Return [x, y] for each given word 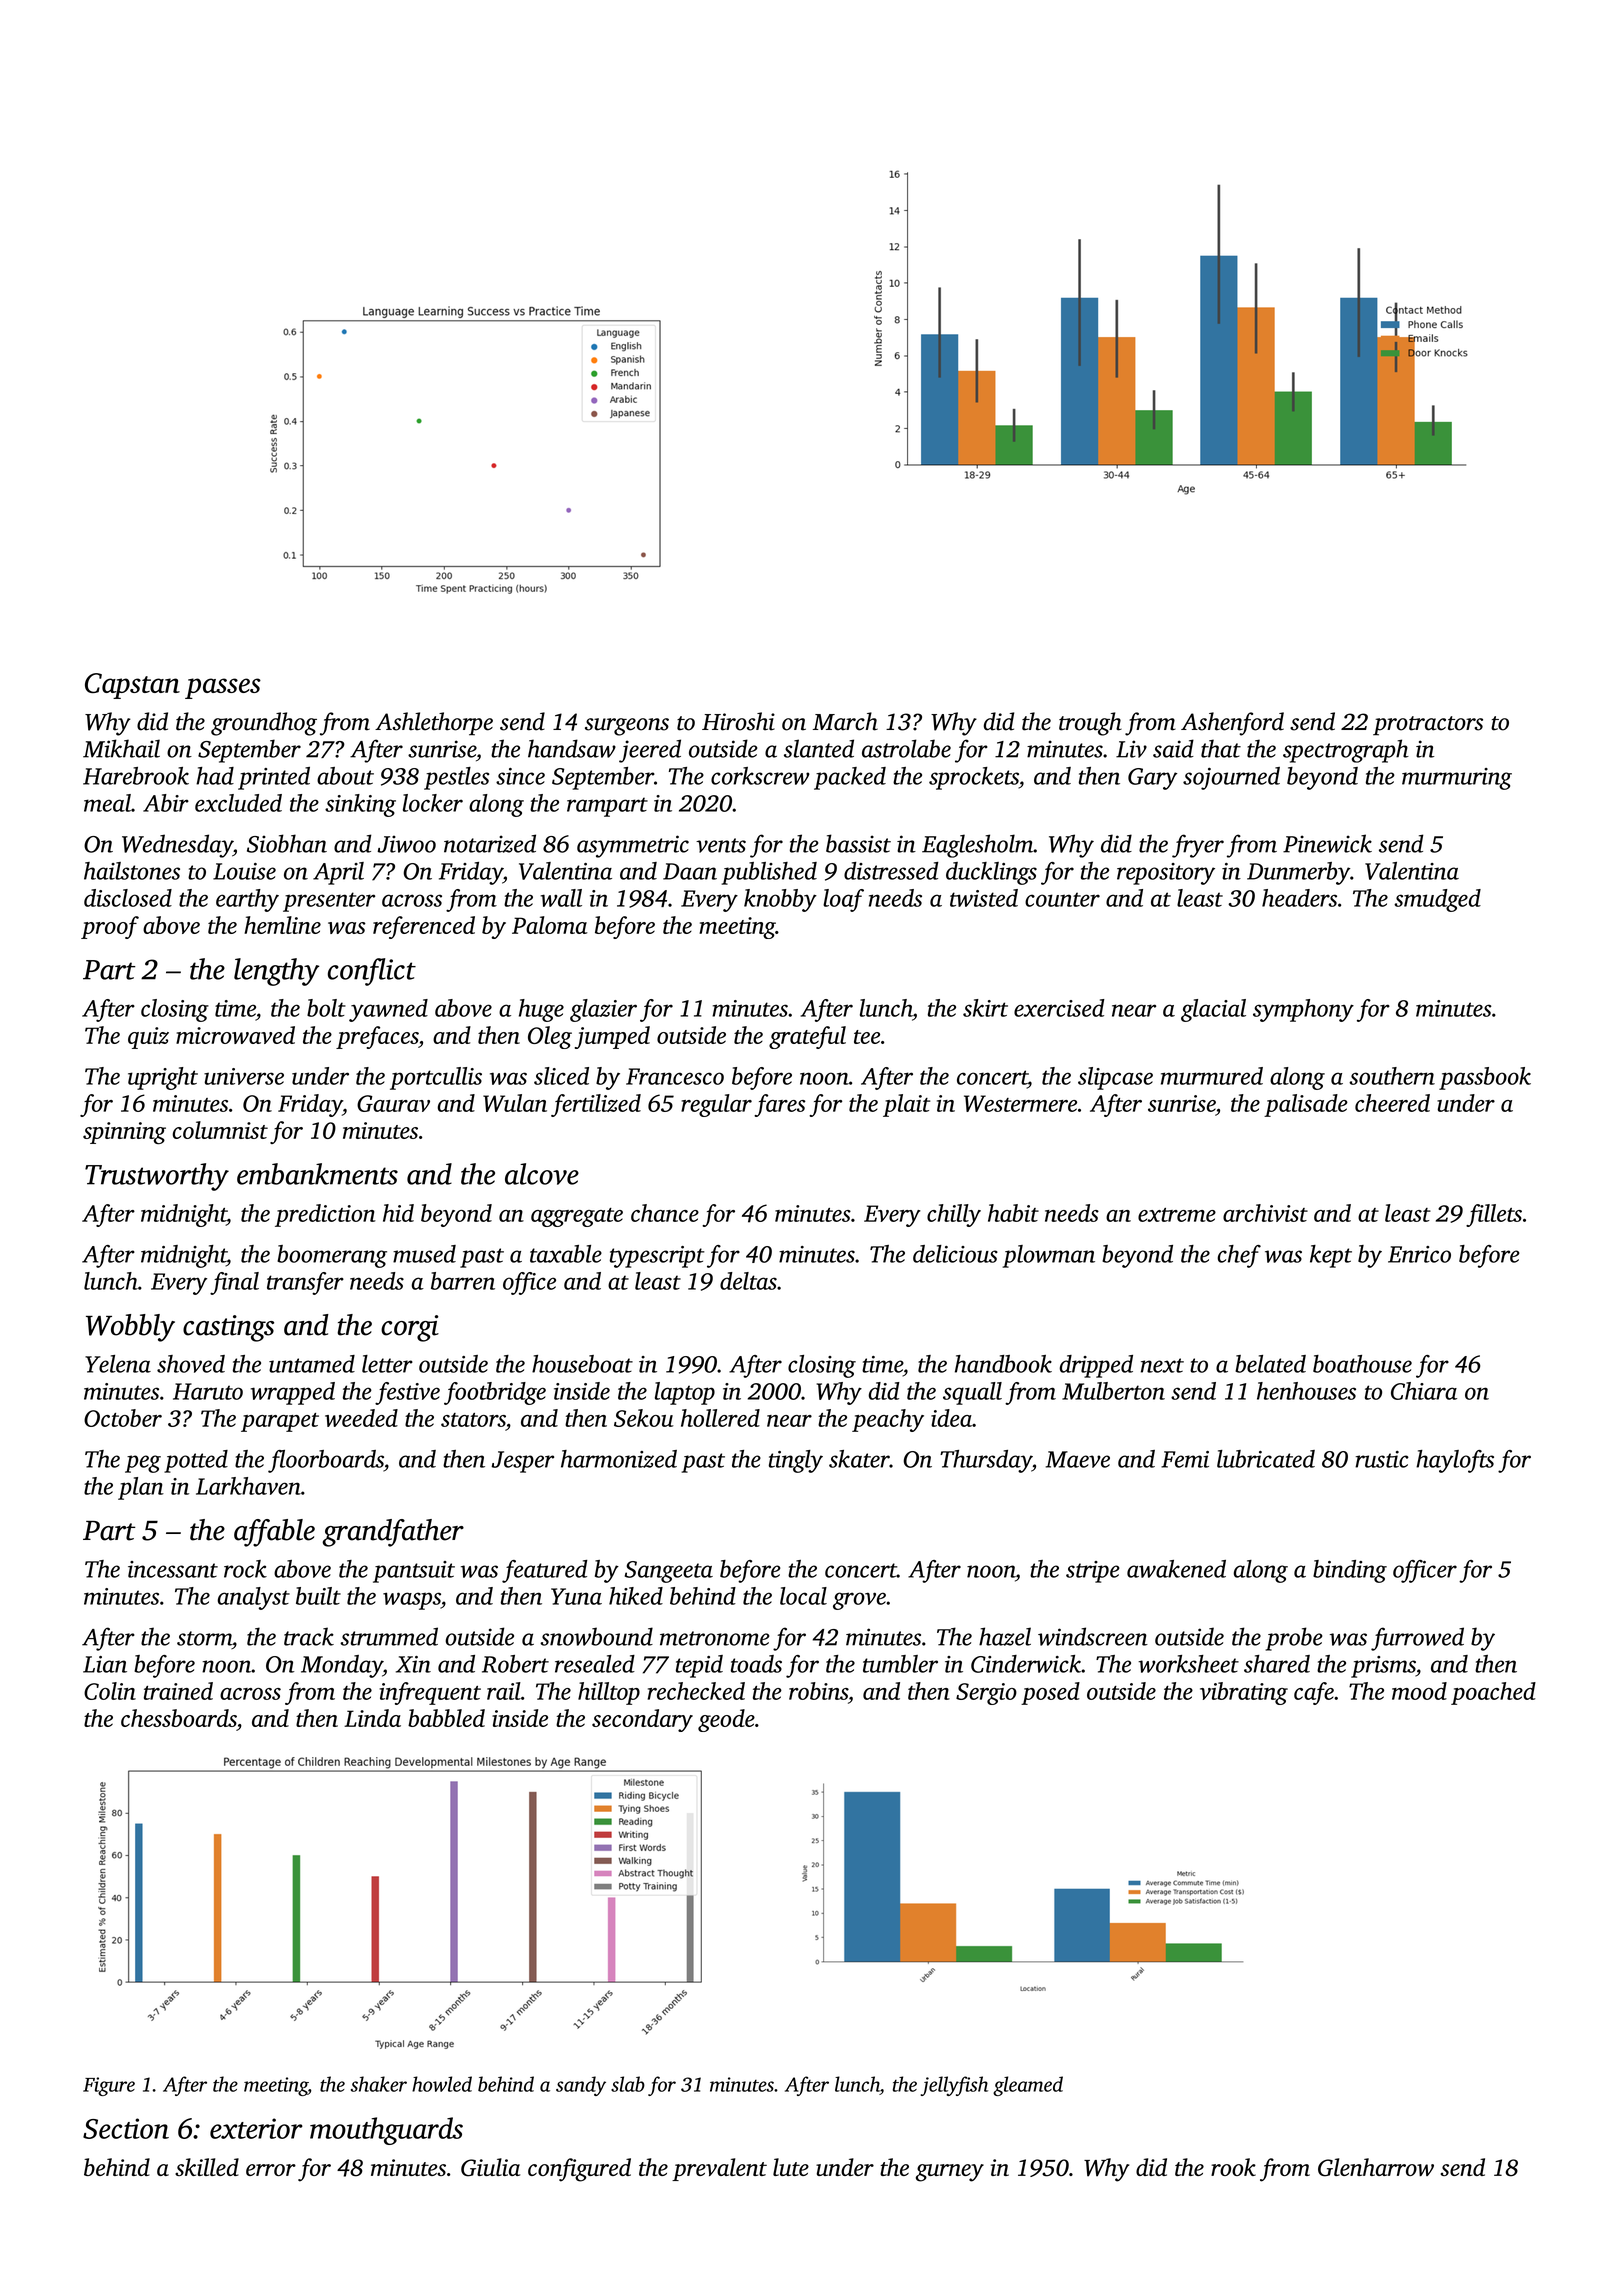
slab [628, 2084]
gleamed [1028, 2086]
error [271, 2170]
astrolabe [906, 748]
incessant [173, 1569]
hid [398, 1213]
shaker [379, 2084]
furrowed [1417, 1639]
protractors [1428, 726]
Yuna [576, 1596]
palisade [1306, 1105]
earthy [247, 900]
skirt [985, 1008]
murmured [1212, 1076]
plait [906, 1105]
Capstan [132, 686]
